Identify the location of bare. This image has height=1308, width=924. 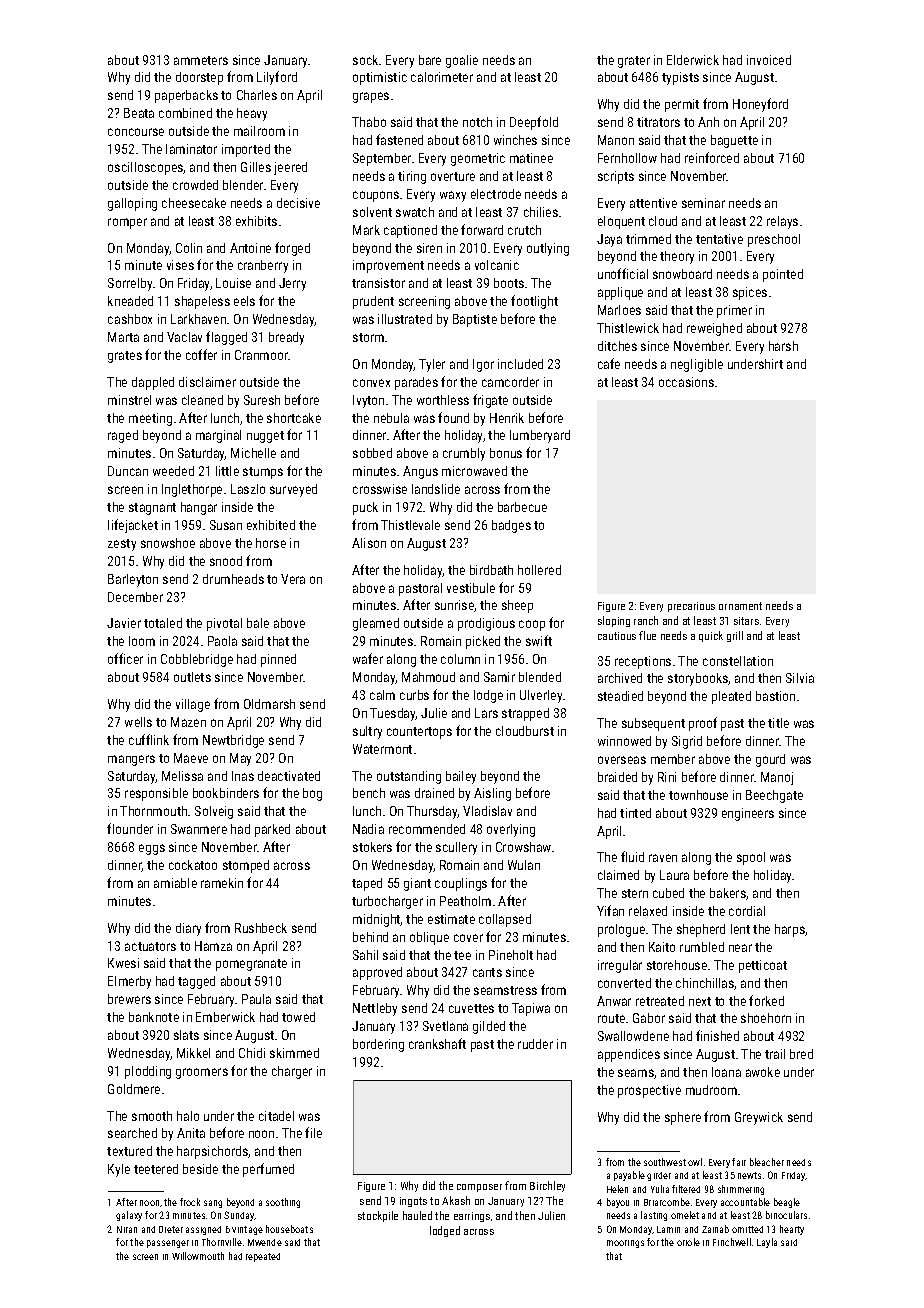
(430, 60).
